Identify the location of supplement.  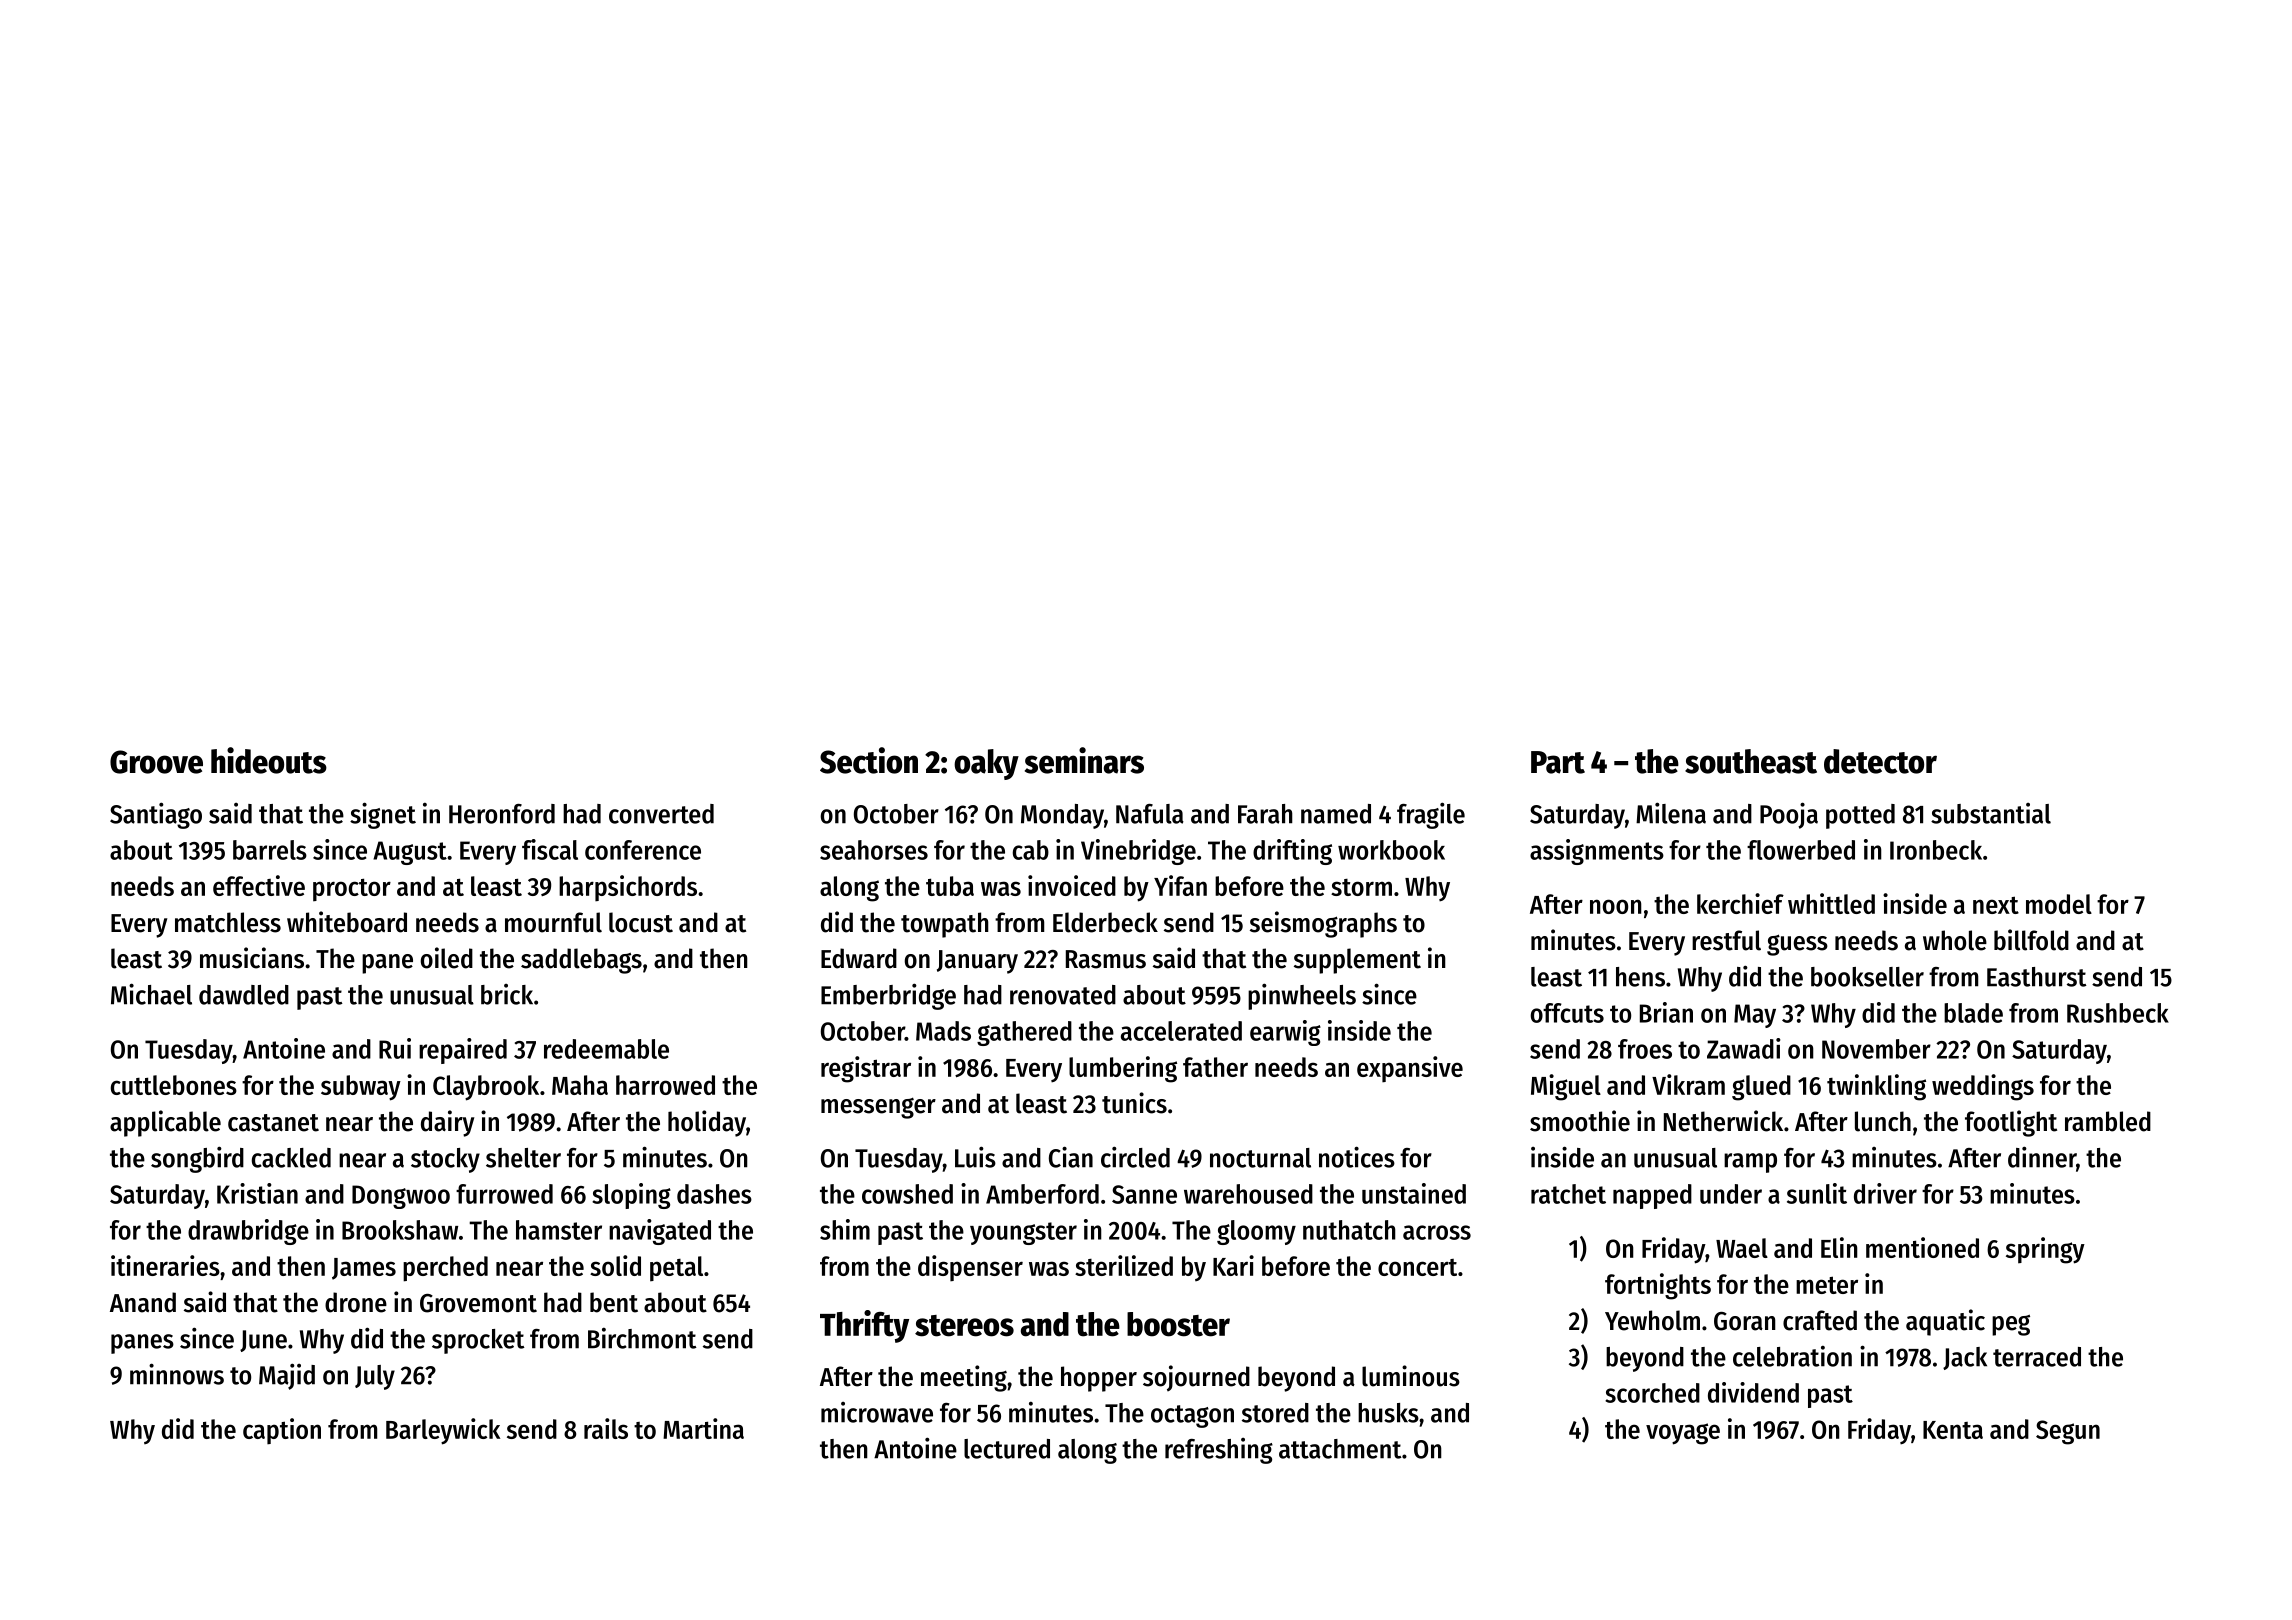
(1357, 961).
